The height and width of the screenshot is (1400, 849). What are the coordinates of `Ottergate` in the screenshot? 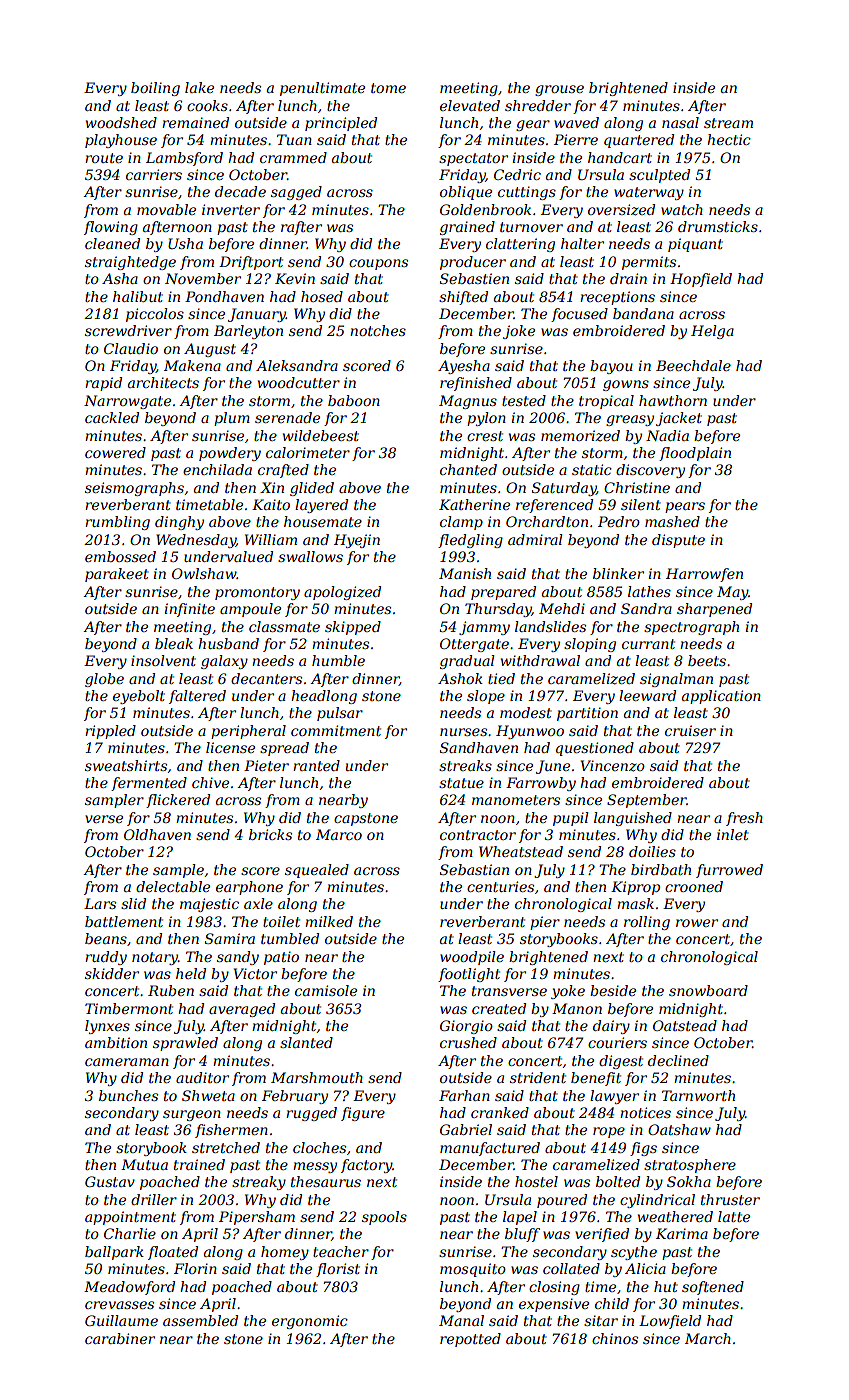 It's located at (474, 645).
